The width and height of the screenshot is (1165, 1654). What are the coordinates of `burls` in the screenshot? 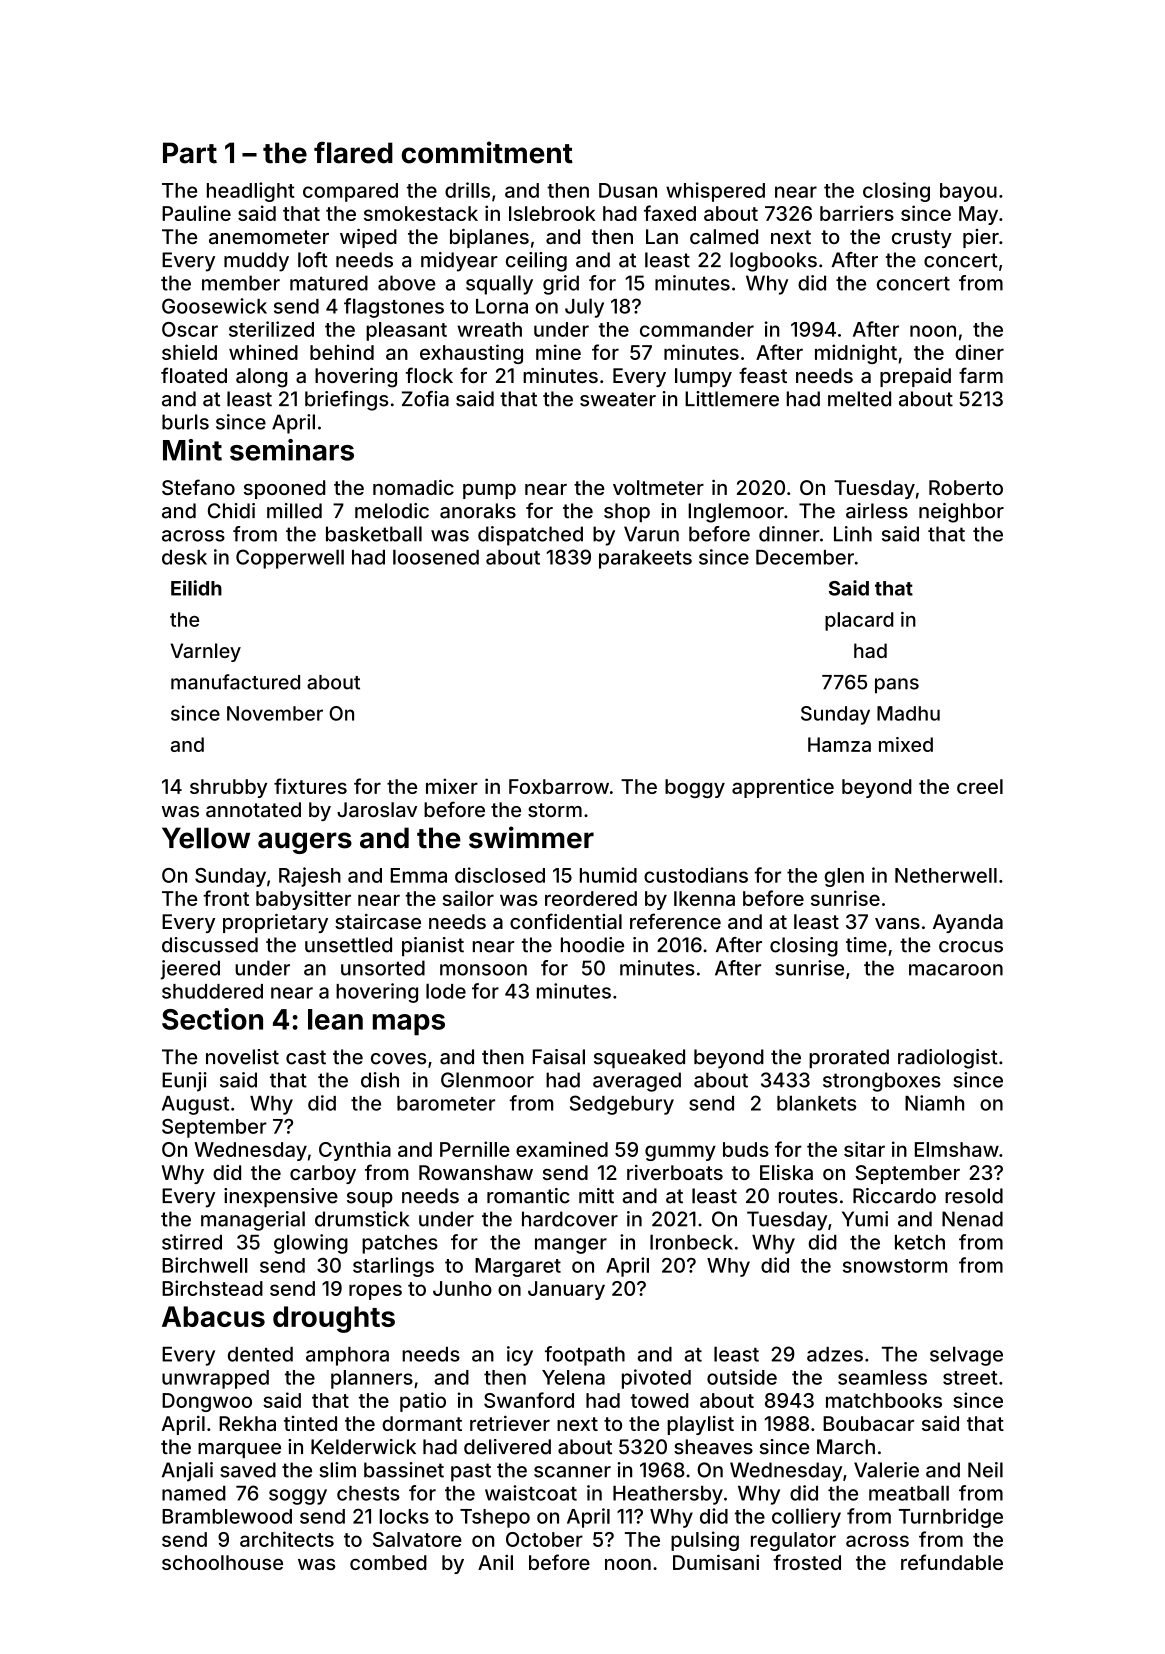 It's located at (185, 422).
